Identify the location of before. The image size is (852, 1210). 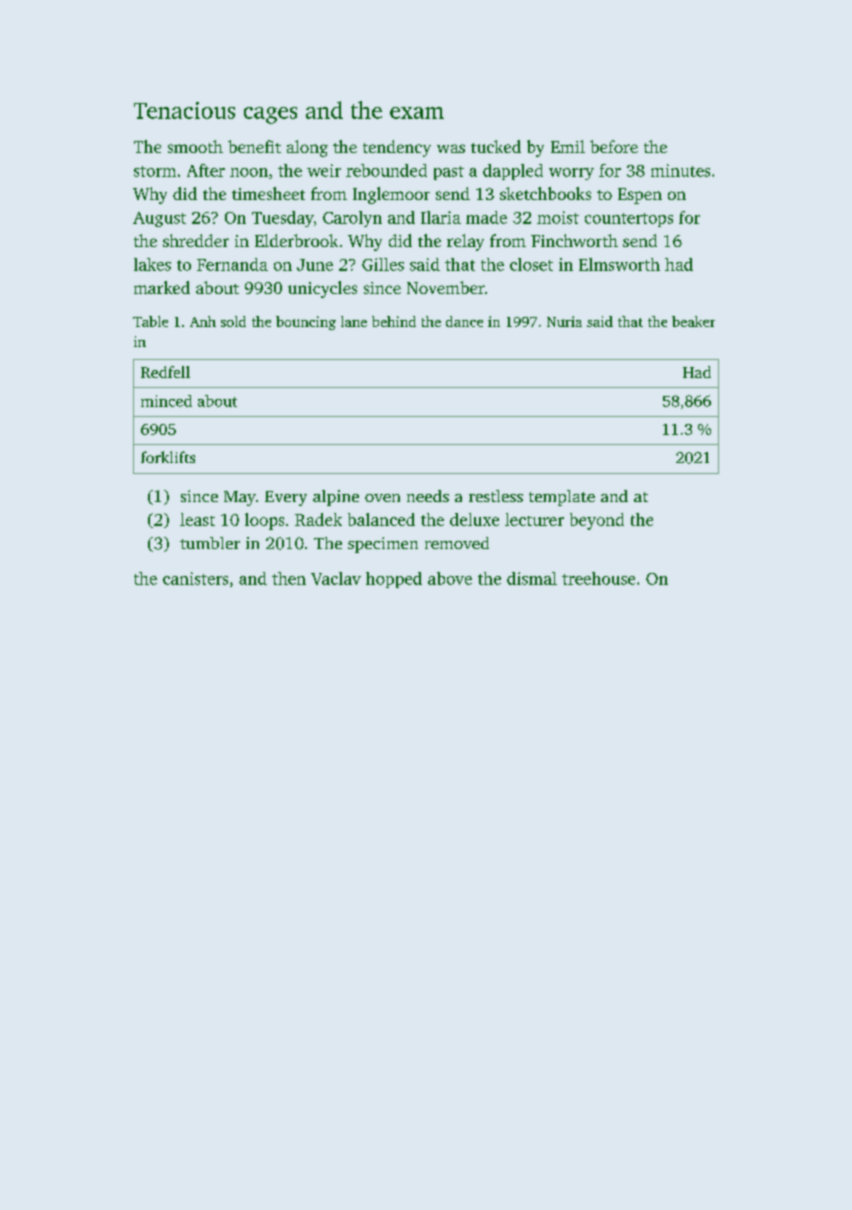
(614, 146).
